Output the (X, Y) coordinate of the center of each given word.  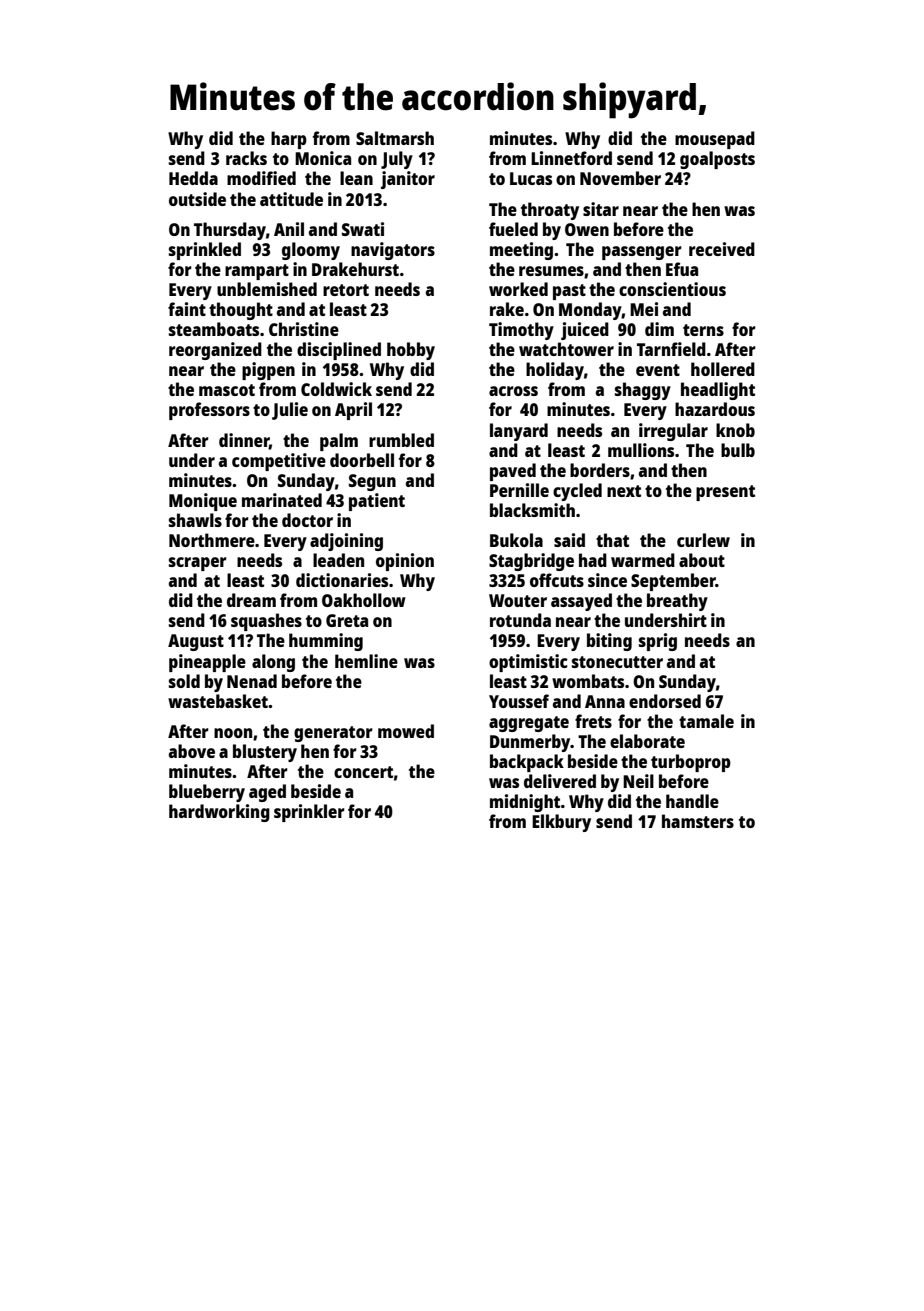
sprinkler (309, 813)
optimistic (528, 663)
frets (593, 721)
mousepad (715, 140)
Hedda (193, 178)
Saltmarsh (395, 138)
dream (251, 600)
